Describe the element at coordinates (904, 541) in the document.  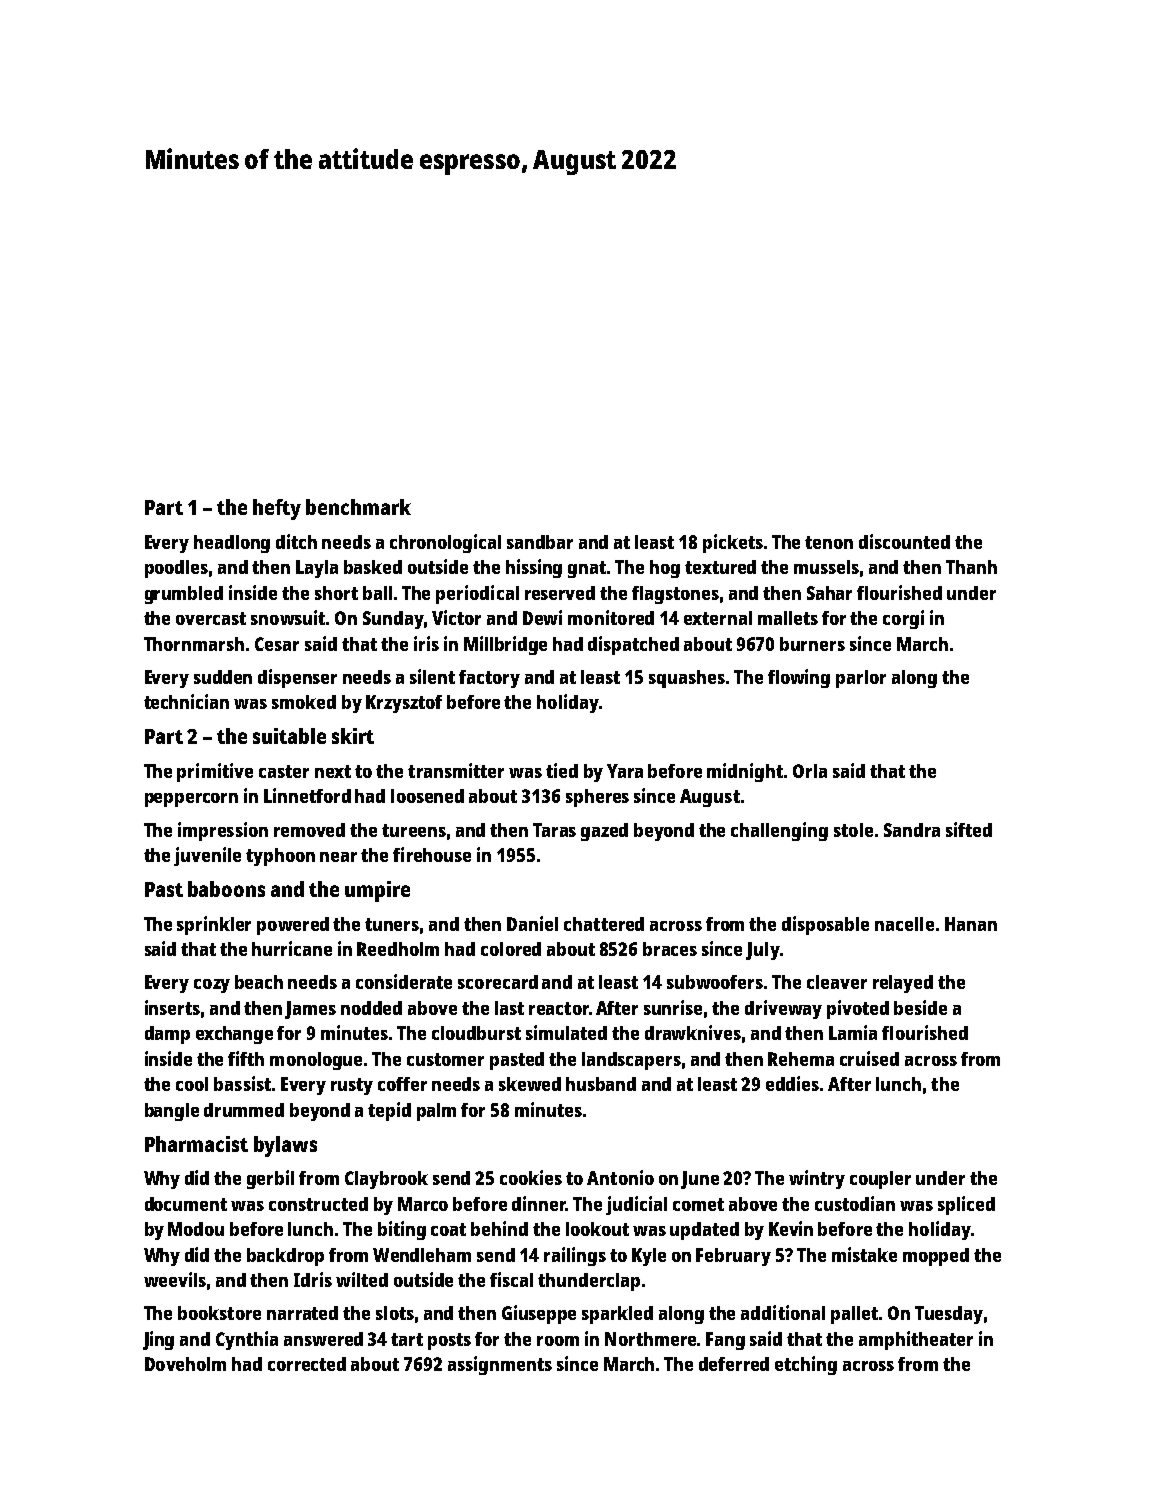
I see `discounted` at that location.
